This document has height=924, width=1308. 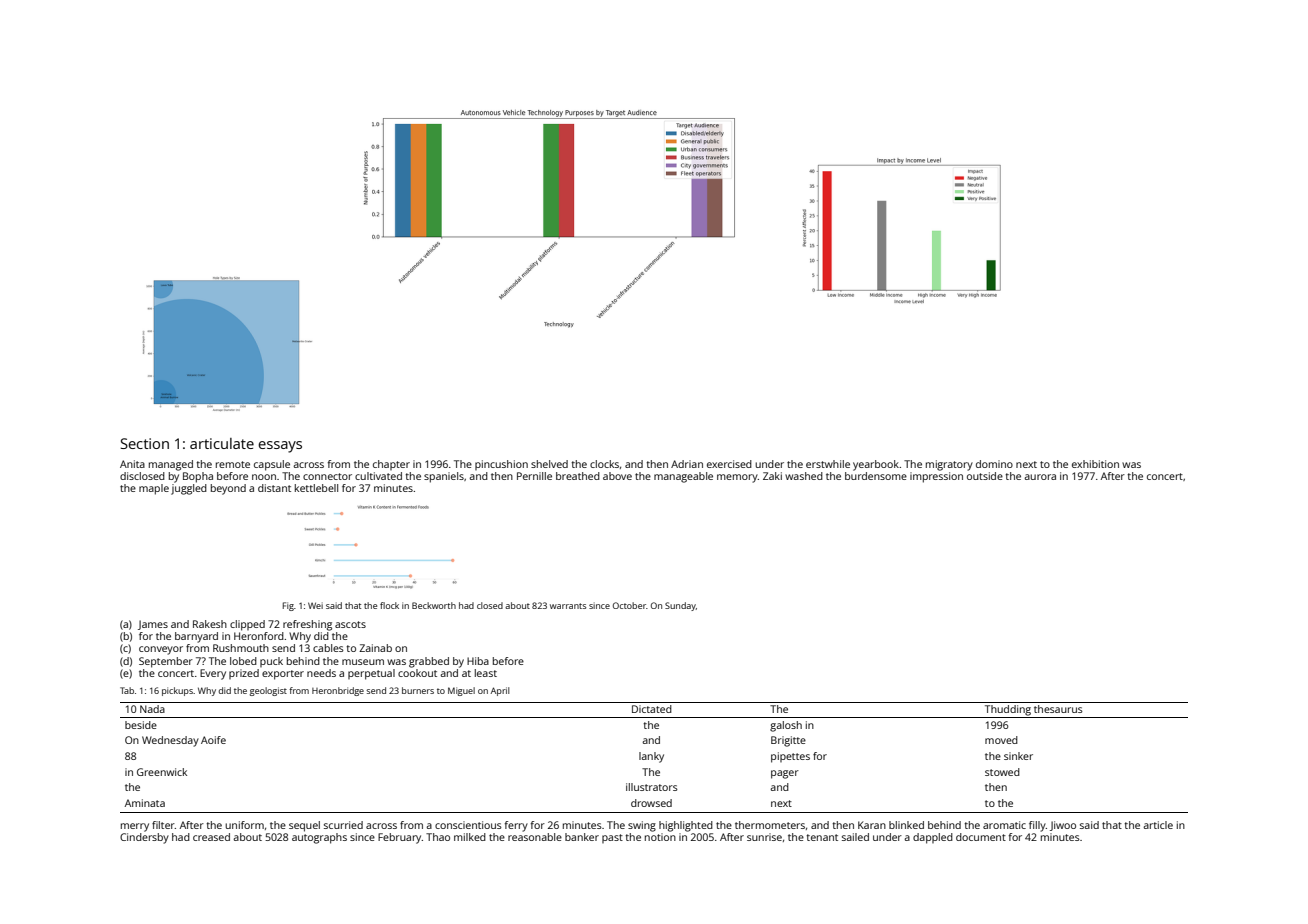 What do you see at coordinates (1095, 464) in the document?
I see `exhibition` at bounding box center [1095, 464].
